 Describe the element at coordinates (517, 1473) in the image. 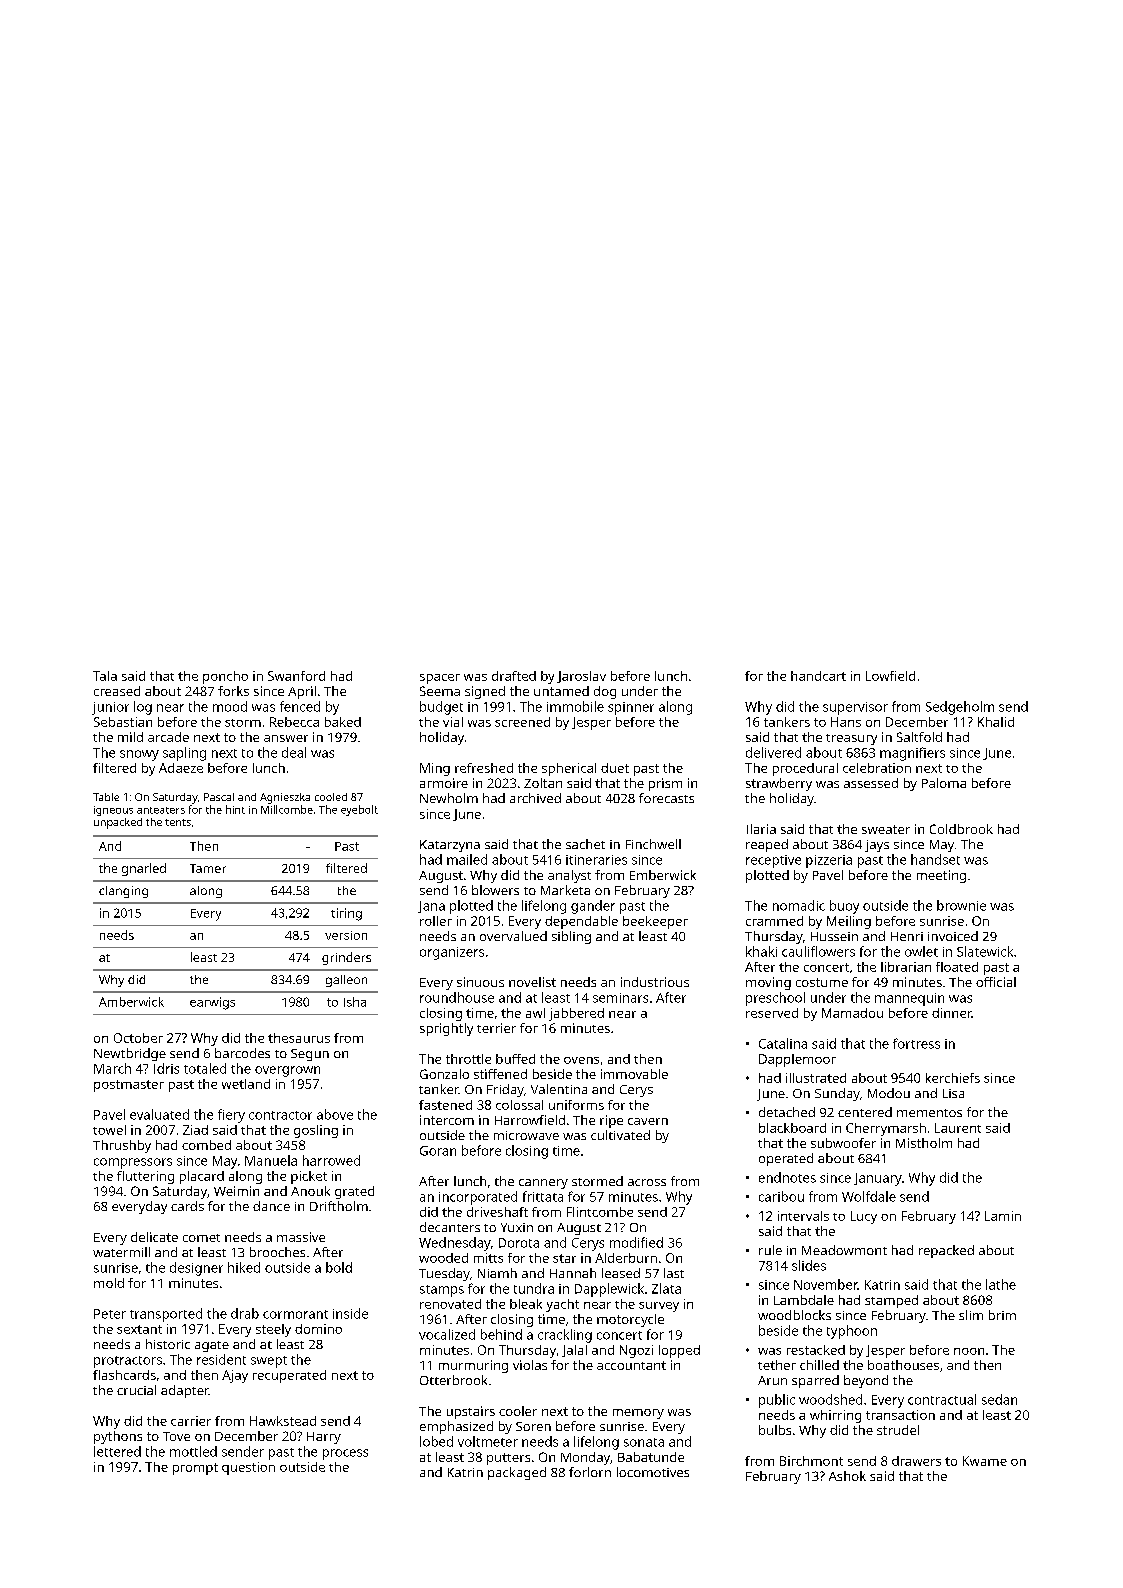

I see `packaged` at that location.
